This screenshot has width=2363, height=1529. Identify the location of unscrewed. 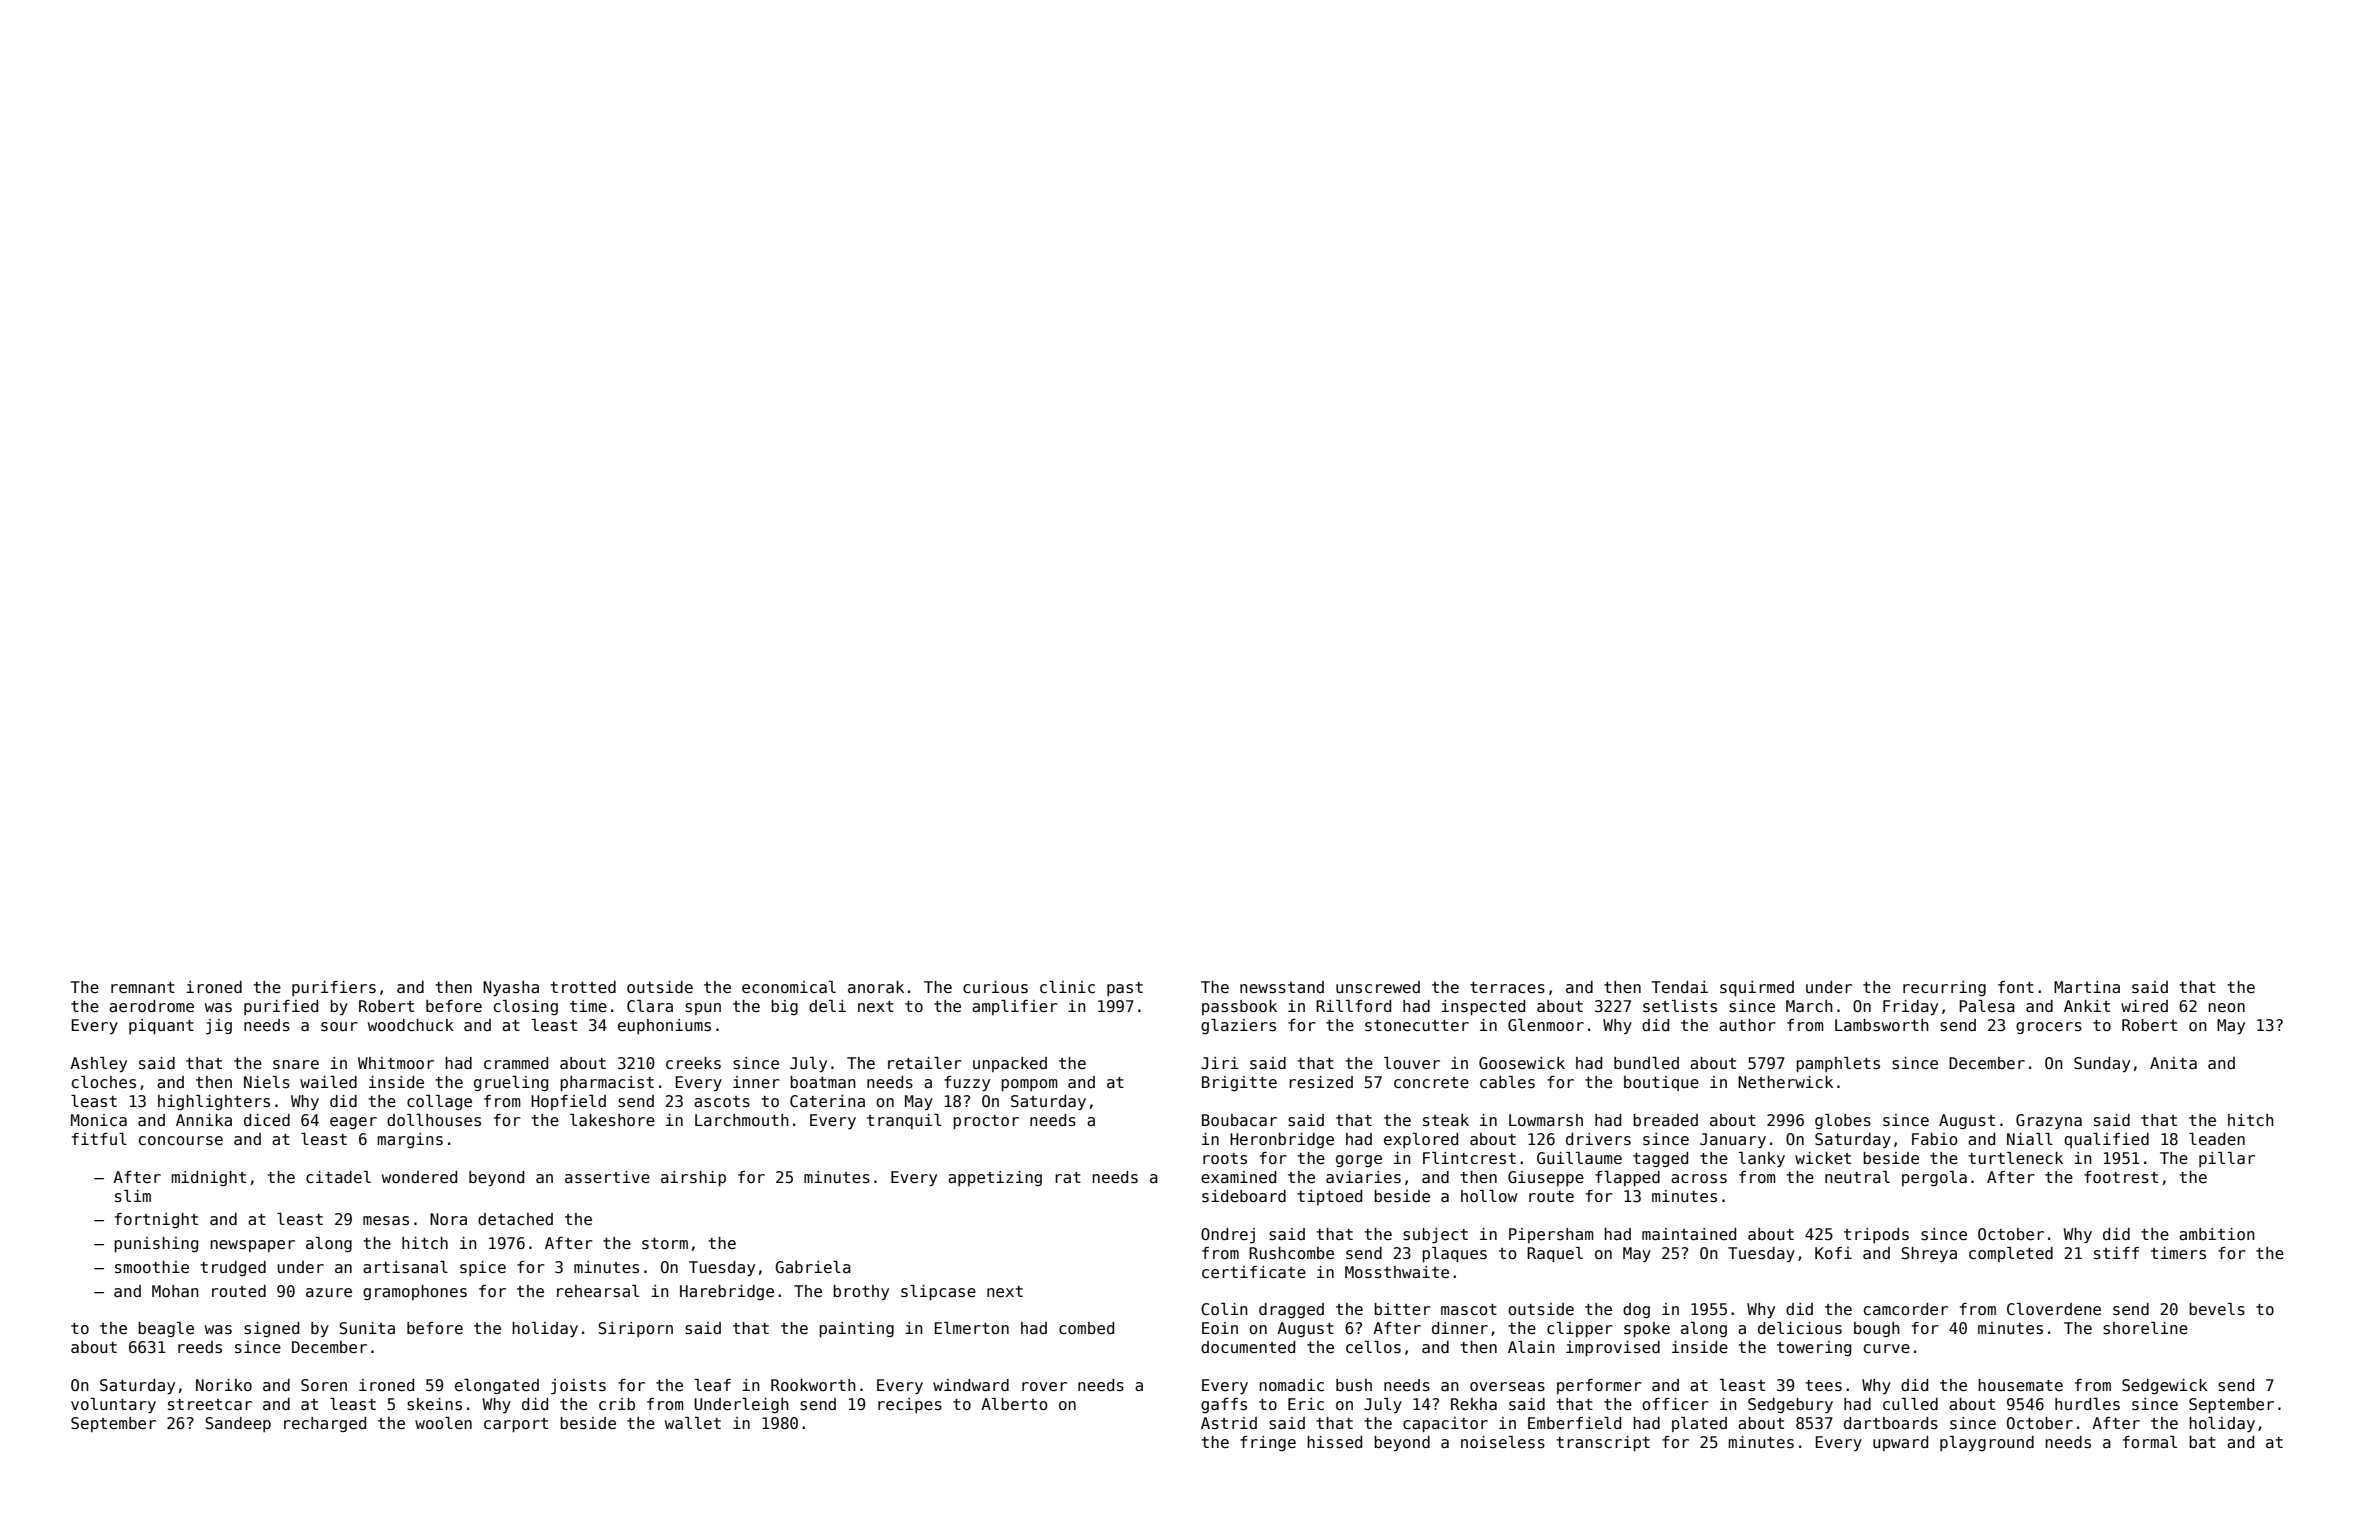
(1378, 987).
